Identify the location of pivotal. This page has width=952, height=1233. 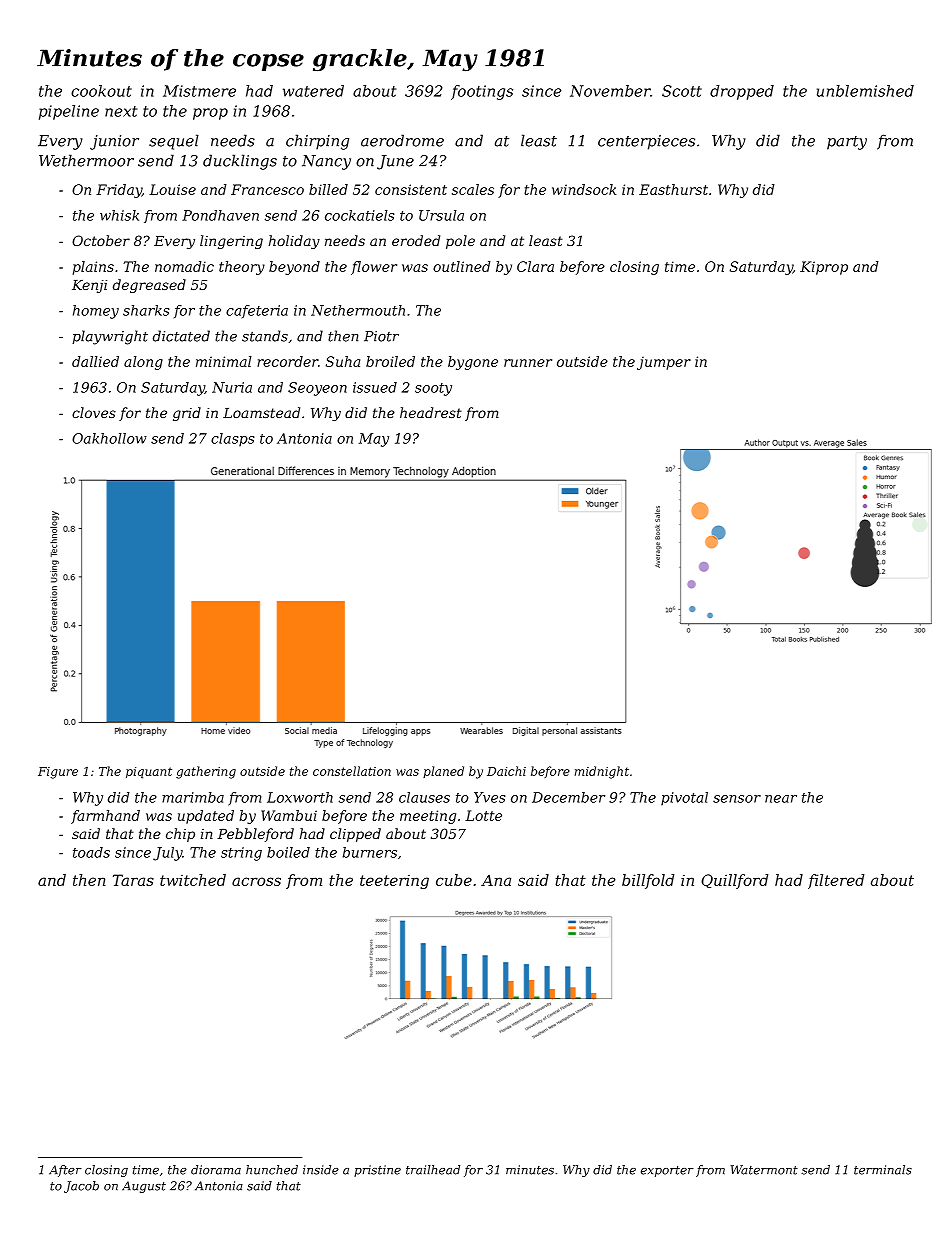
(684, 799).
